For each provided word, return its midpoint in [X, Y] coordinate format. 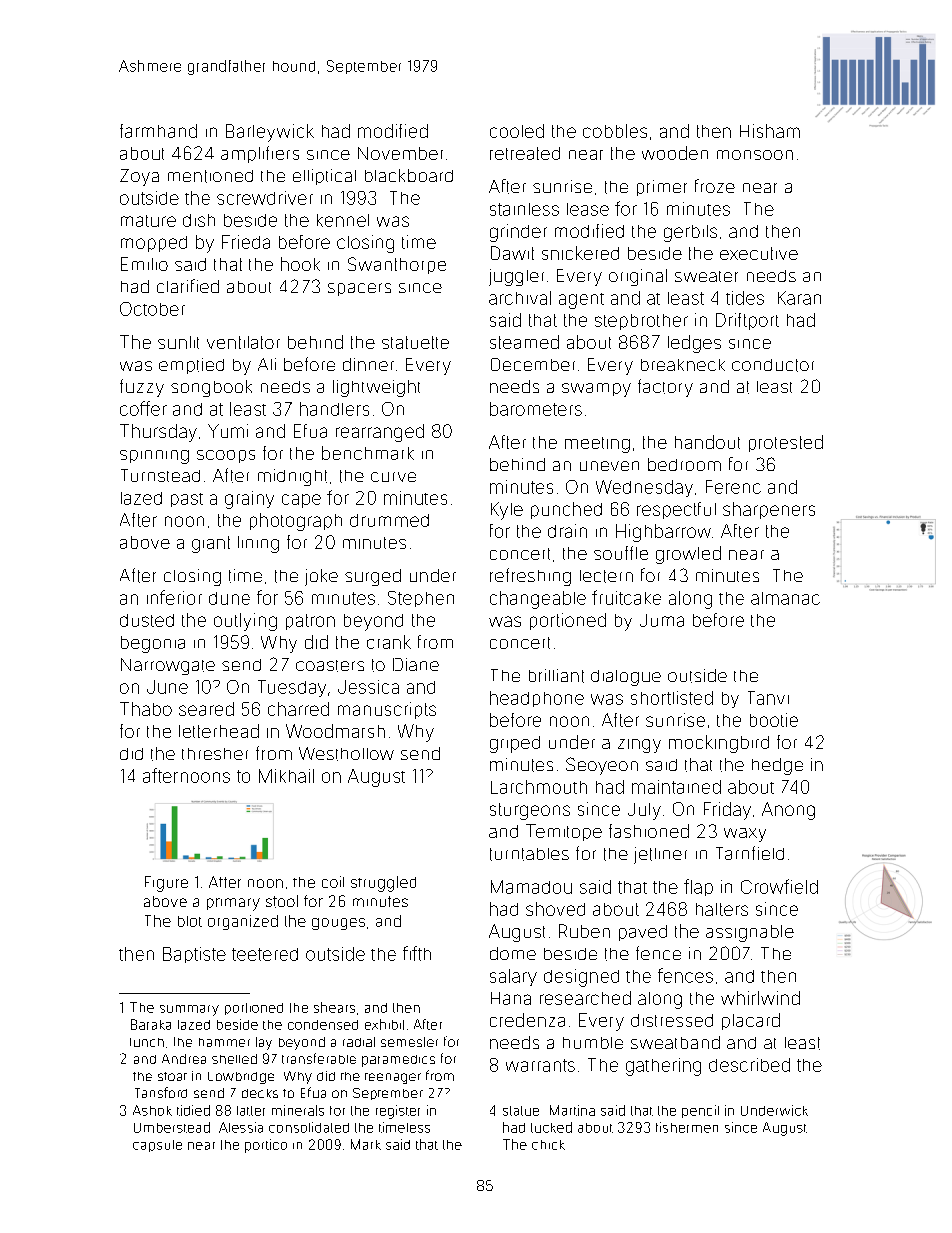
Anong [788, 811]
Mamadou [531, 887]
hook [300, 264]
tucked [551, 1127]
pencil [700, 1111]
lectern [606, 576]
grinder [518, 233]
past [187, 500]
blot [190, 921]
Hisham [770, 131]
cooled [517, 131]
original [638, 277]
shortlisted [672, 698]
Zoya [139, 177]
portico [266, 1146]
